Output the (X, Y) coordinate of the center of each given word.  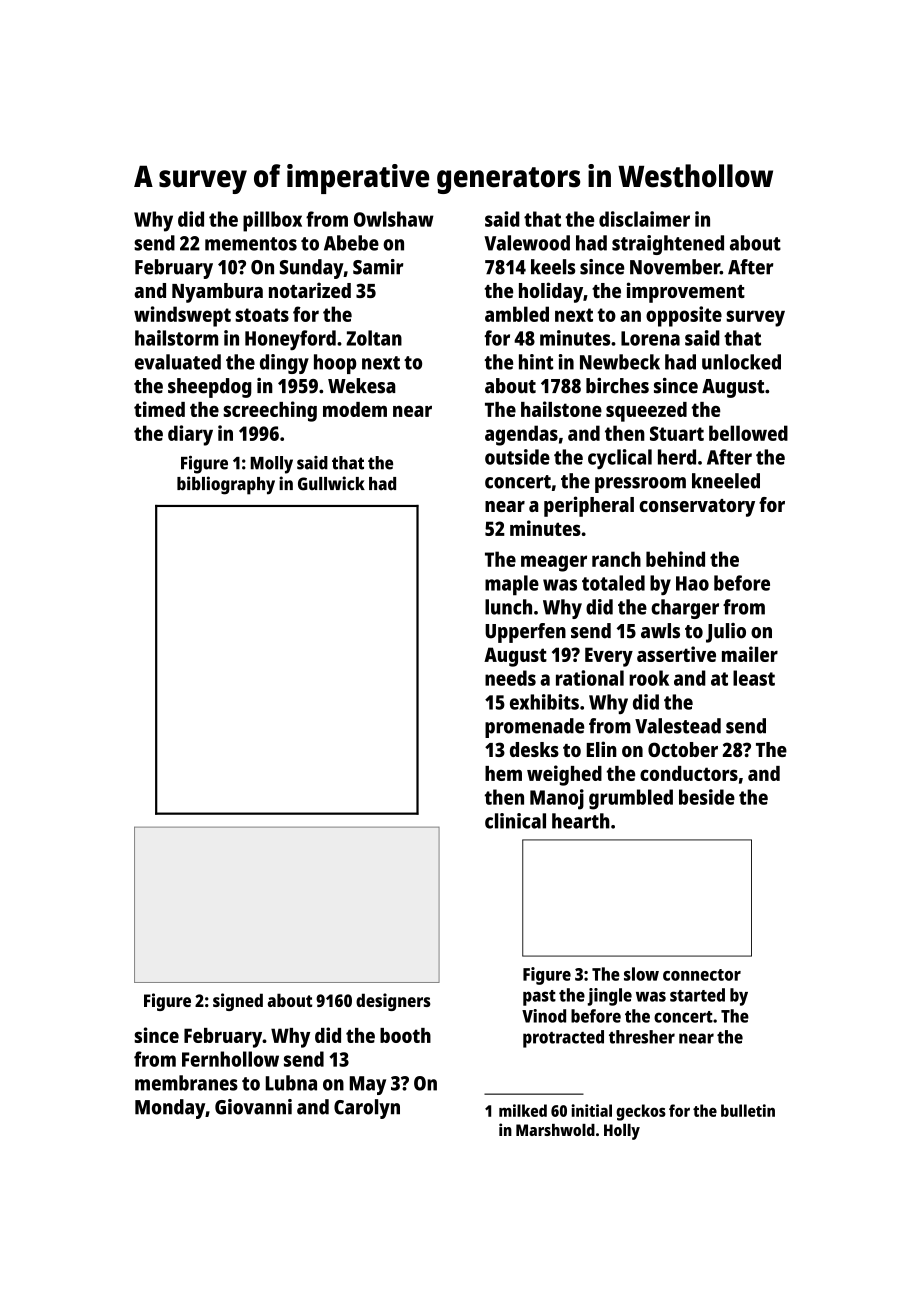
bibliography (226, 485)
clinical (515, 821)
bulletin (748, 1110)
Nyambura (217, 293)
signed (238, 1002)
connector (702, 975)
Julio (726, 633)
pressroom (640, 485)
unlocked (741, 362)
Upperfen (525, 633)
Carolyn (367, 1109)
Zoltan (374, 338)
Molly (271, 465)
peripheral (589, 506)
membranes (186, 1083)
